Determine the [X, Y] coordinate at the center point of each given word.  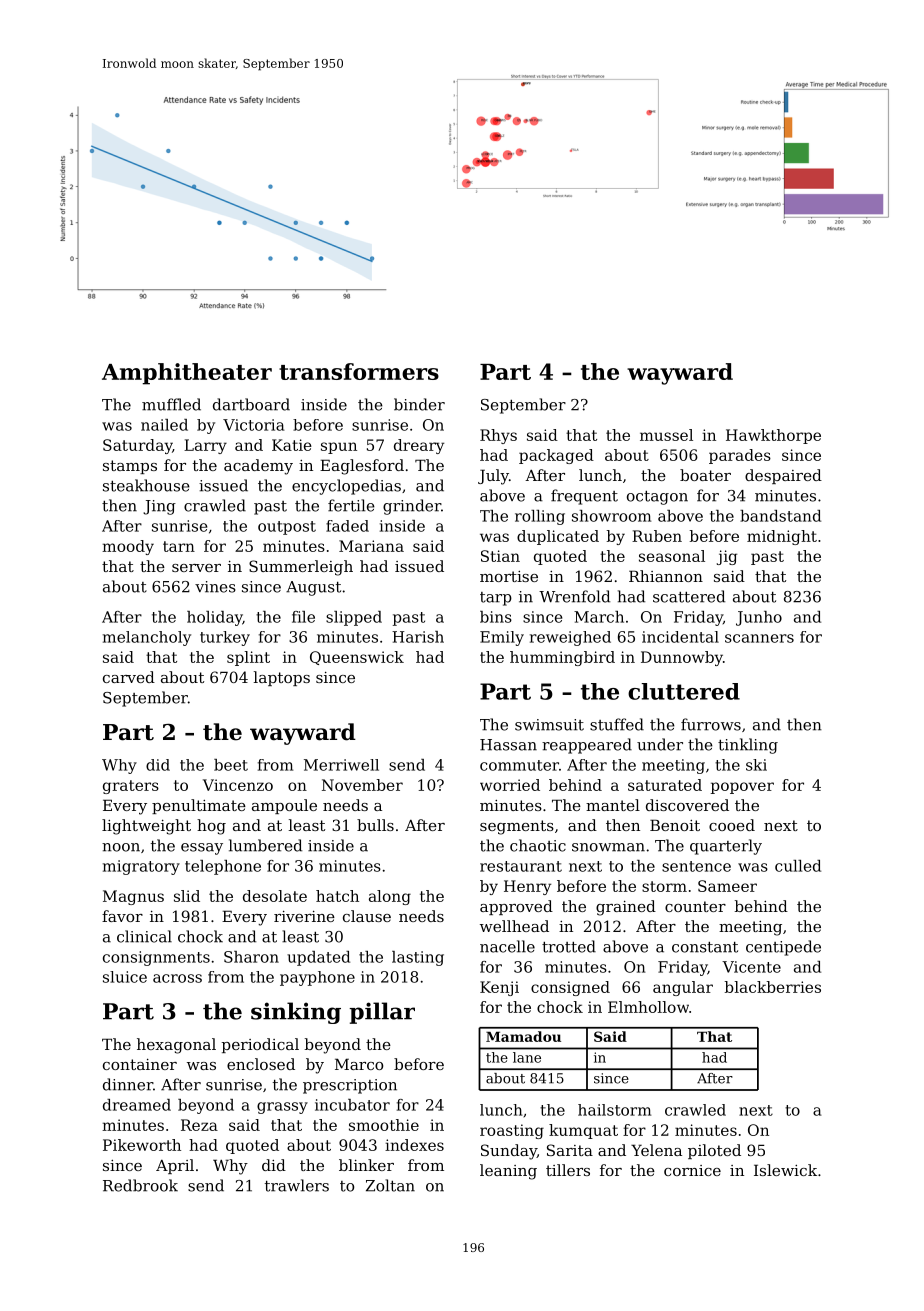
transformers [359, 371]
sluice [125, 977]
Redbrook [140, 1185]
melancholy [147, 638]
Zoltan [390, 1185]
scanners [759, 638]
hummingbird [562, 658]
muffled [171, 404]
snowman [608, 847]
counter [695, 906]
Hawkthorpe [773, 436]
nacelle [507, 946]
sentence [696, 866]
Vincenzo [238, 785]
